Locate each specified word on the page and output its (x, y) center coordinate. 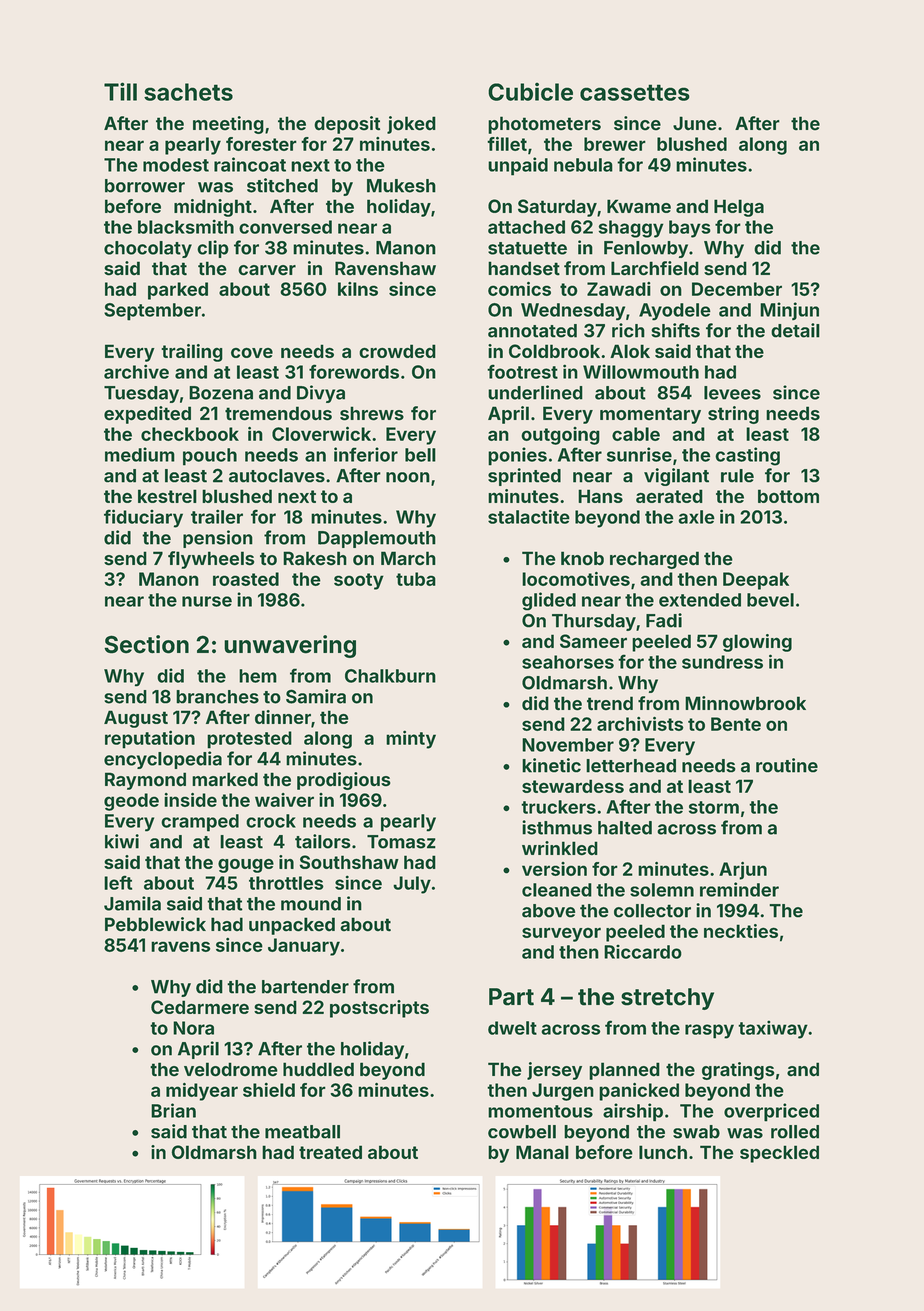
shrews (372, 413)
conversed (285, 227)
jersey (554, 1071)
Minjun (789, 311)
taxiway (773, 1029)
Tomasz (401, 842)
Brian (173, 1110)
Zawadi (619, 289)
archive (136, 371)
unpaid (518, 166)
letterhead (631, 766)
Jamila (132, 903)
